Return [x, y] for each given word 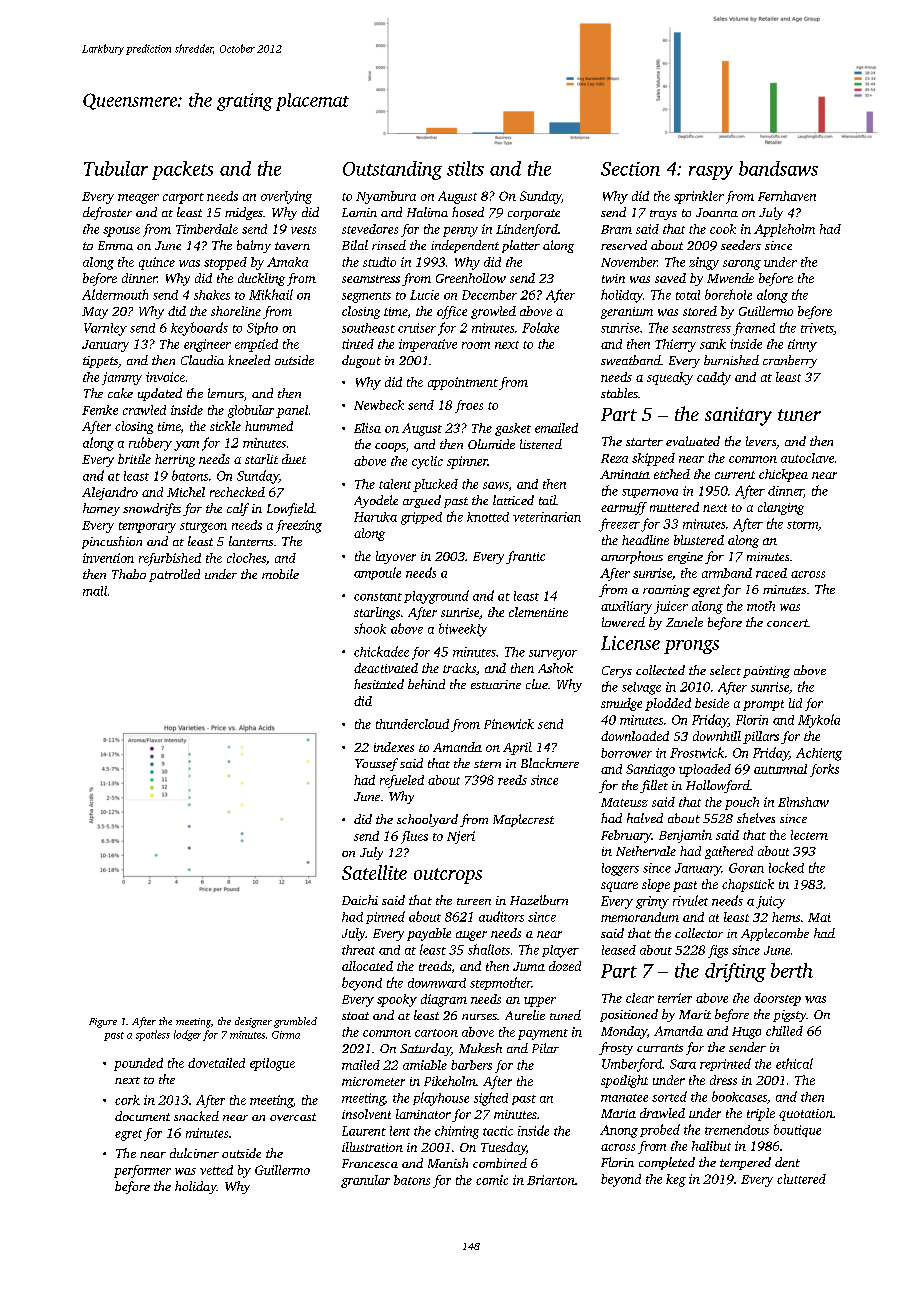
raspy [711, 173]
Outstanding [392, 170]
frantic [525, 557]
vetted [216, 1170]
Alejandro [110, 493]
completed [667, 1163]
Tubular [116, 168]
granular [365, 1181]
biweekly [463, 630]
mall [95, 591]
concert [787, 623]
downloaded [635, 736]
